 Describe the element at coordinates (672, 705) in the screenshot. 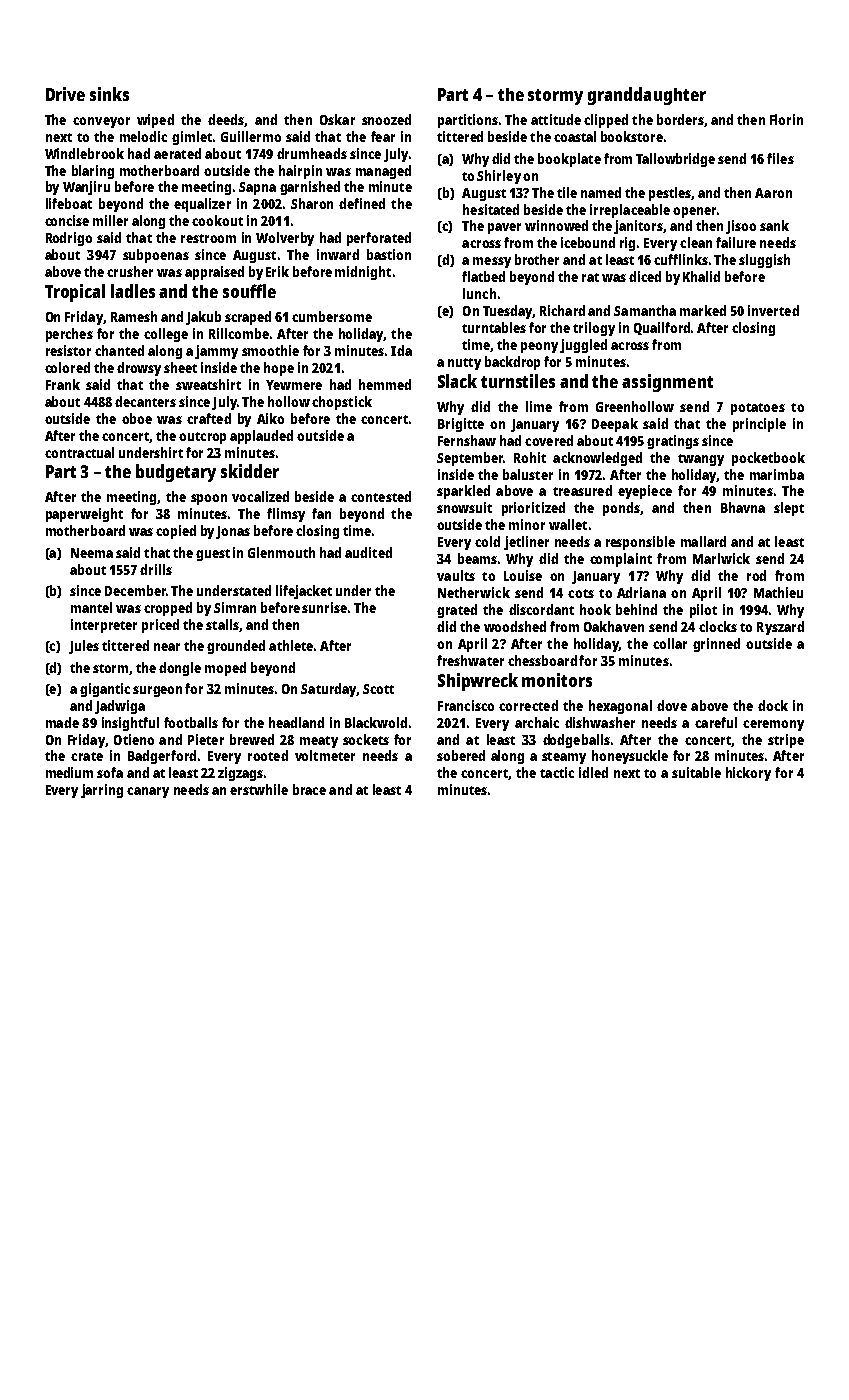

I see `dove` at that location.
